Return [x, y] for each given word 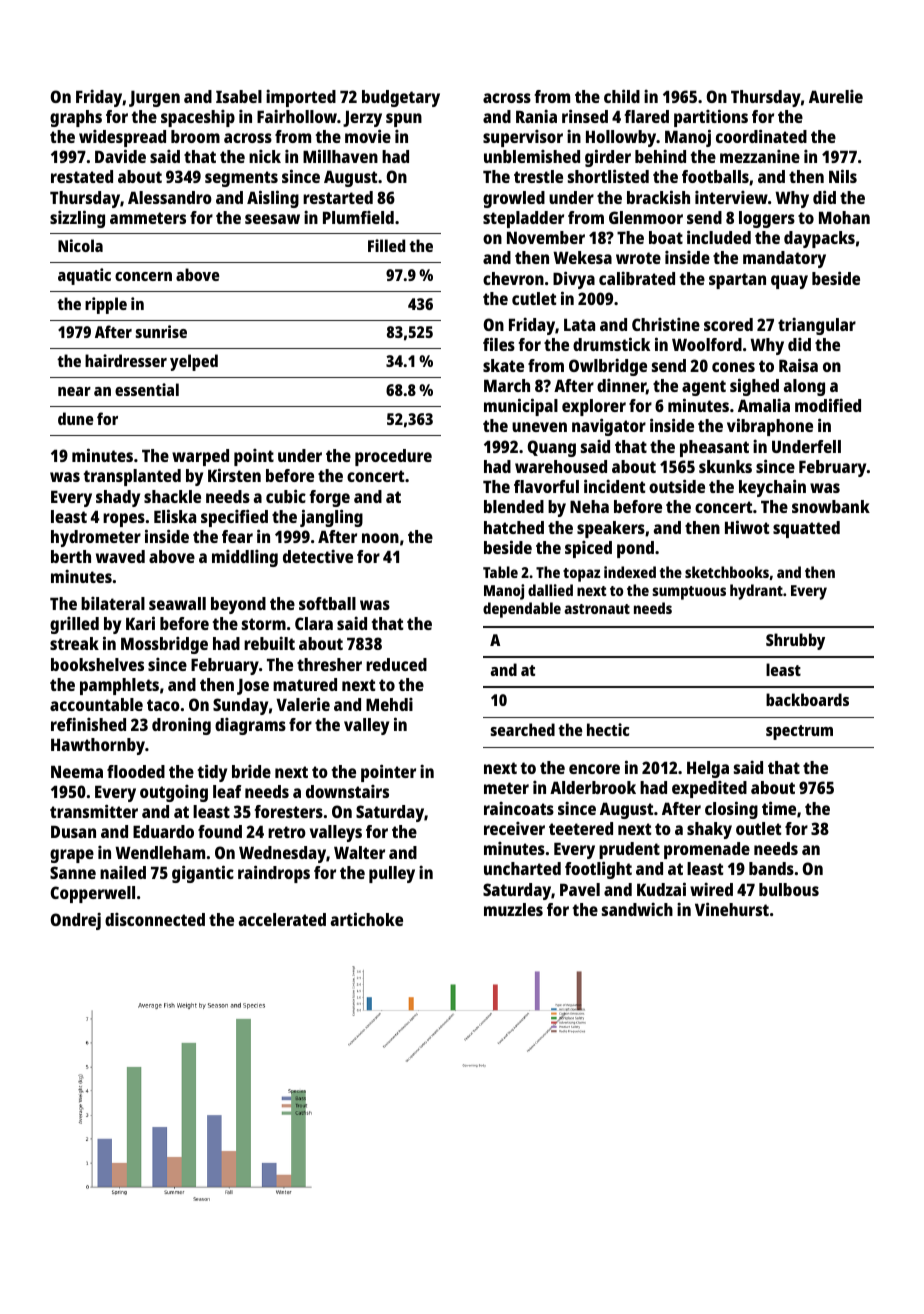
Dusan [73, 831]
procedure [393, 457]
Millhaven [340, 156]
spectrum [799, 732]
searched [523, 729]
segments [241, 179]
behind [660, 156]
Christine [666, 324]
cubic [286, 496]
